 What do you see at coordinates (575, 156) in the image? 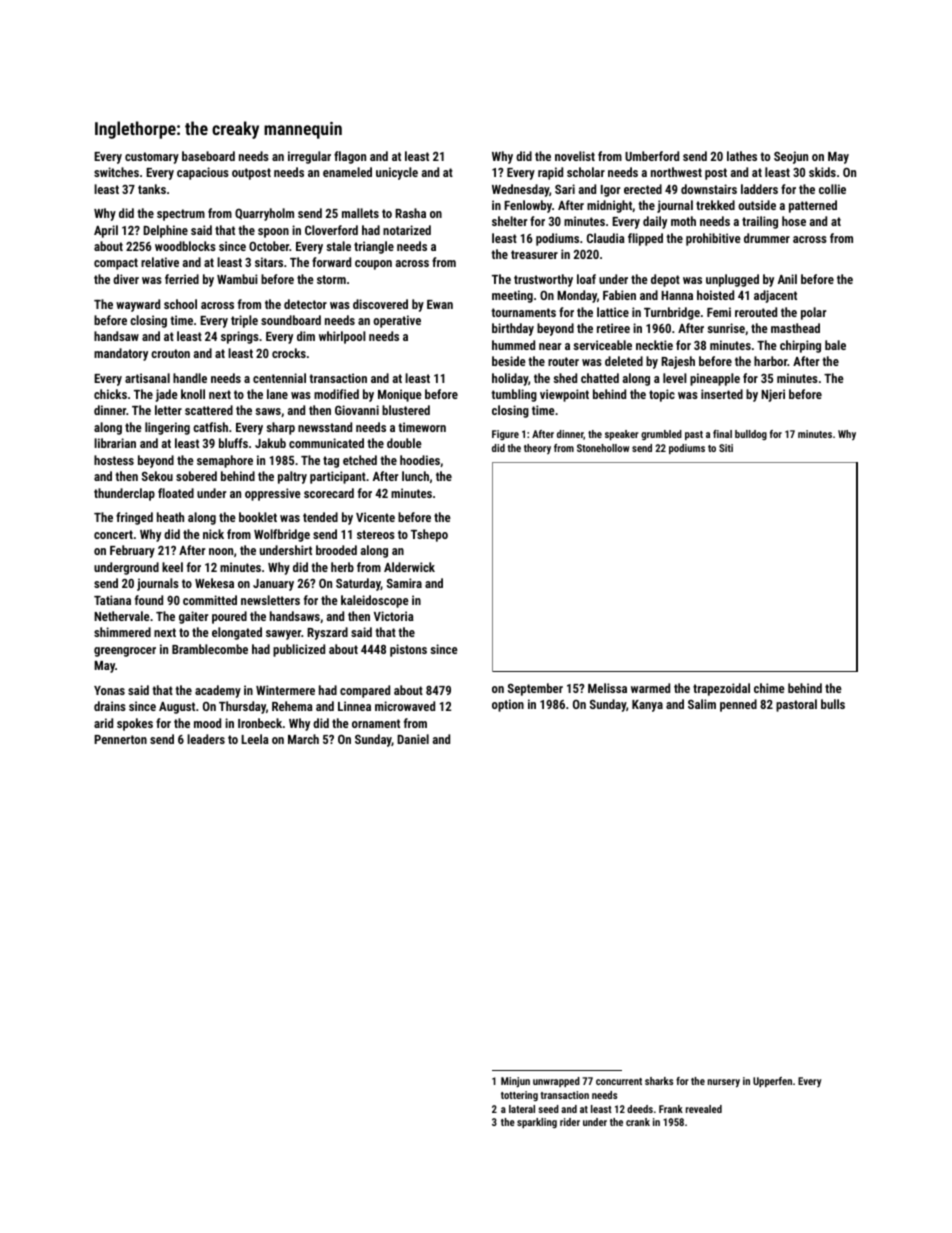
I see `novelist` at bounding box center [575, 156].
